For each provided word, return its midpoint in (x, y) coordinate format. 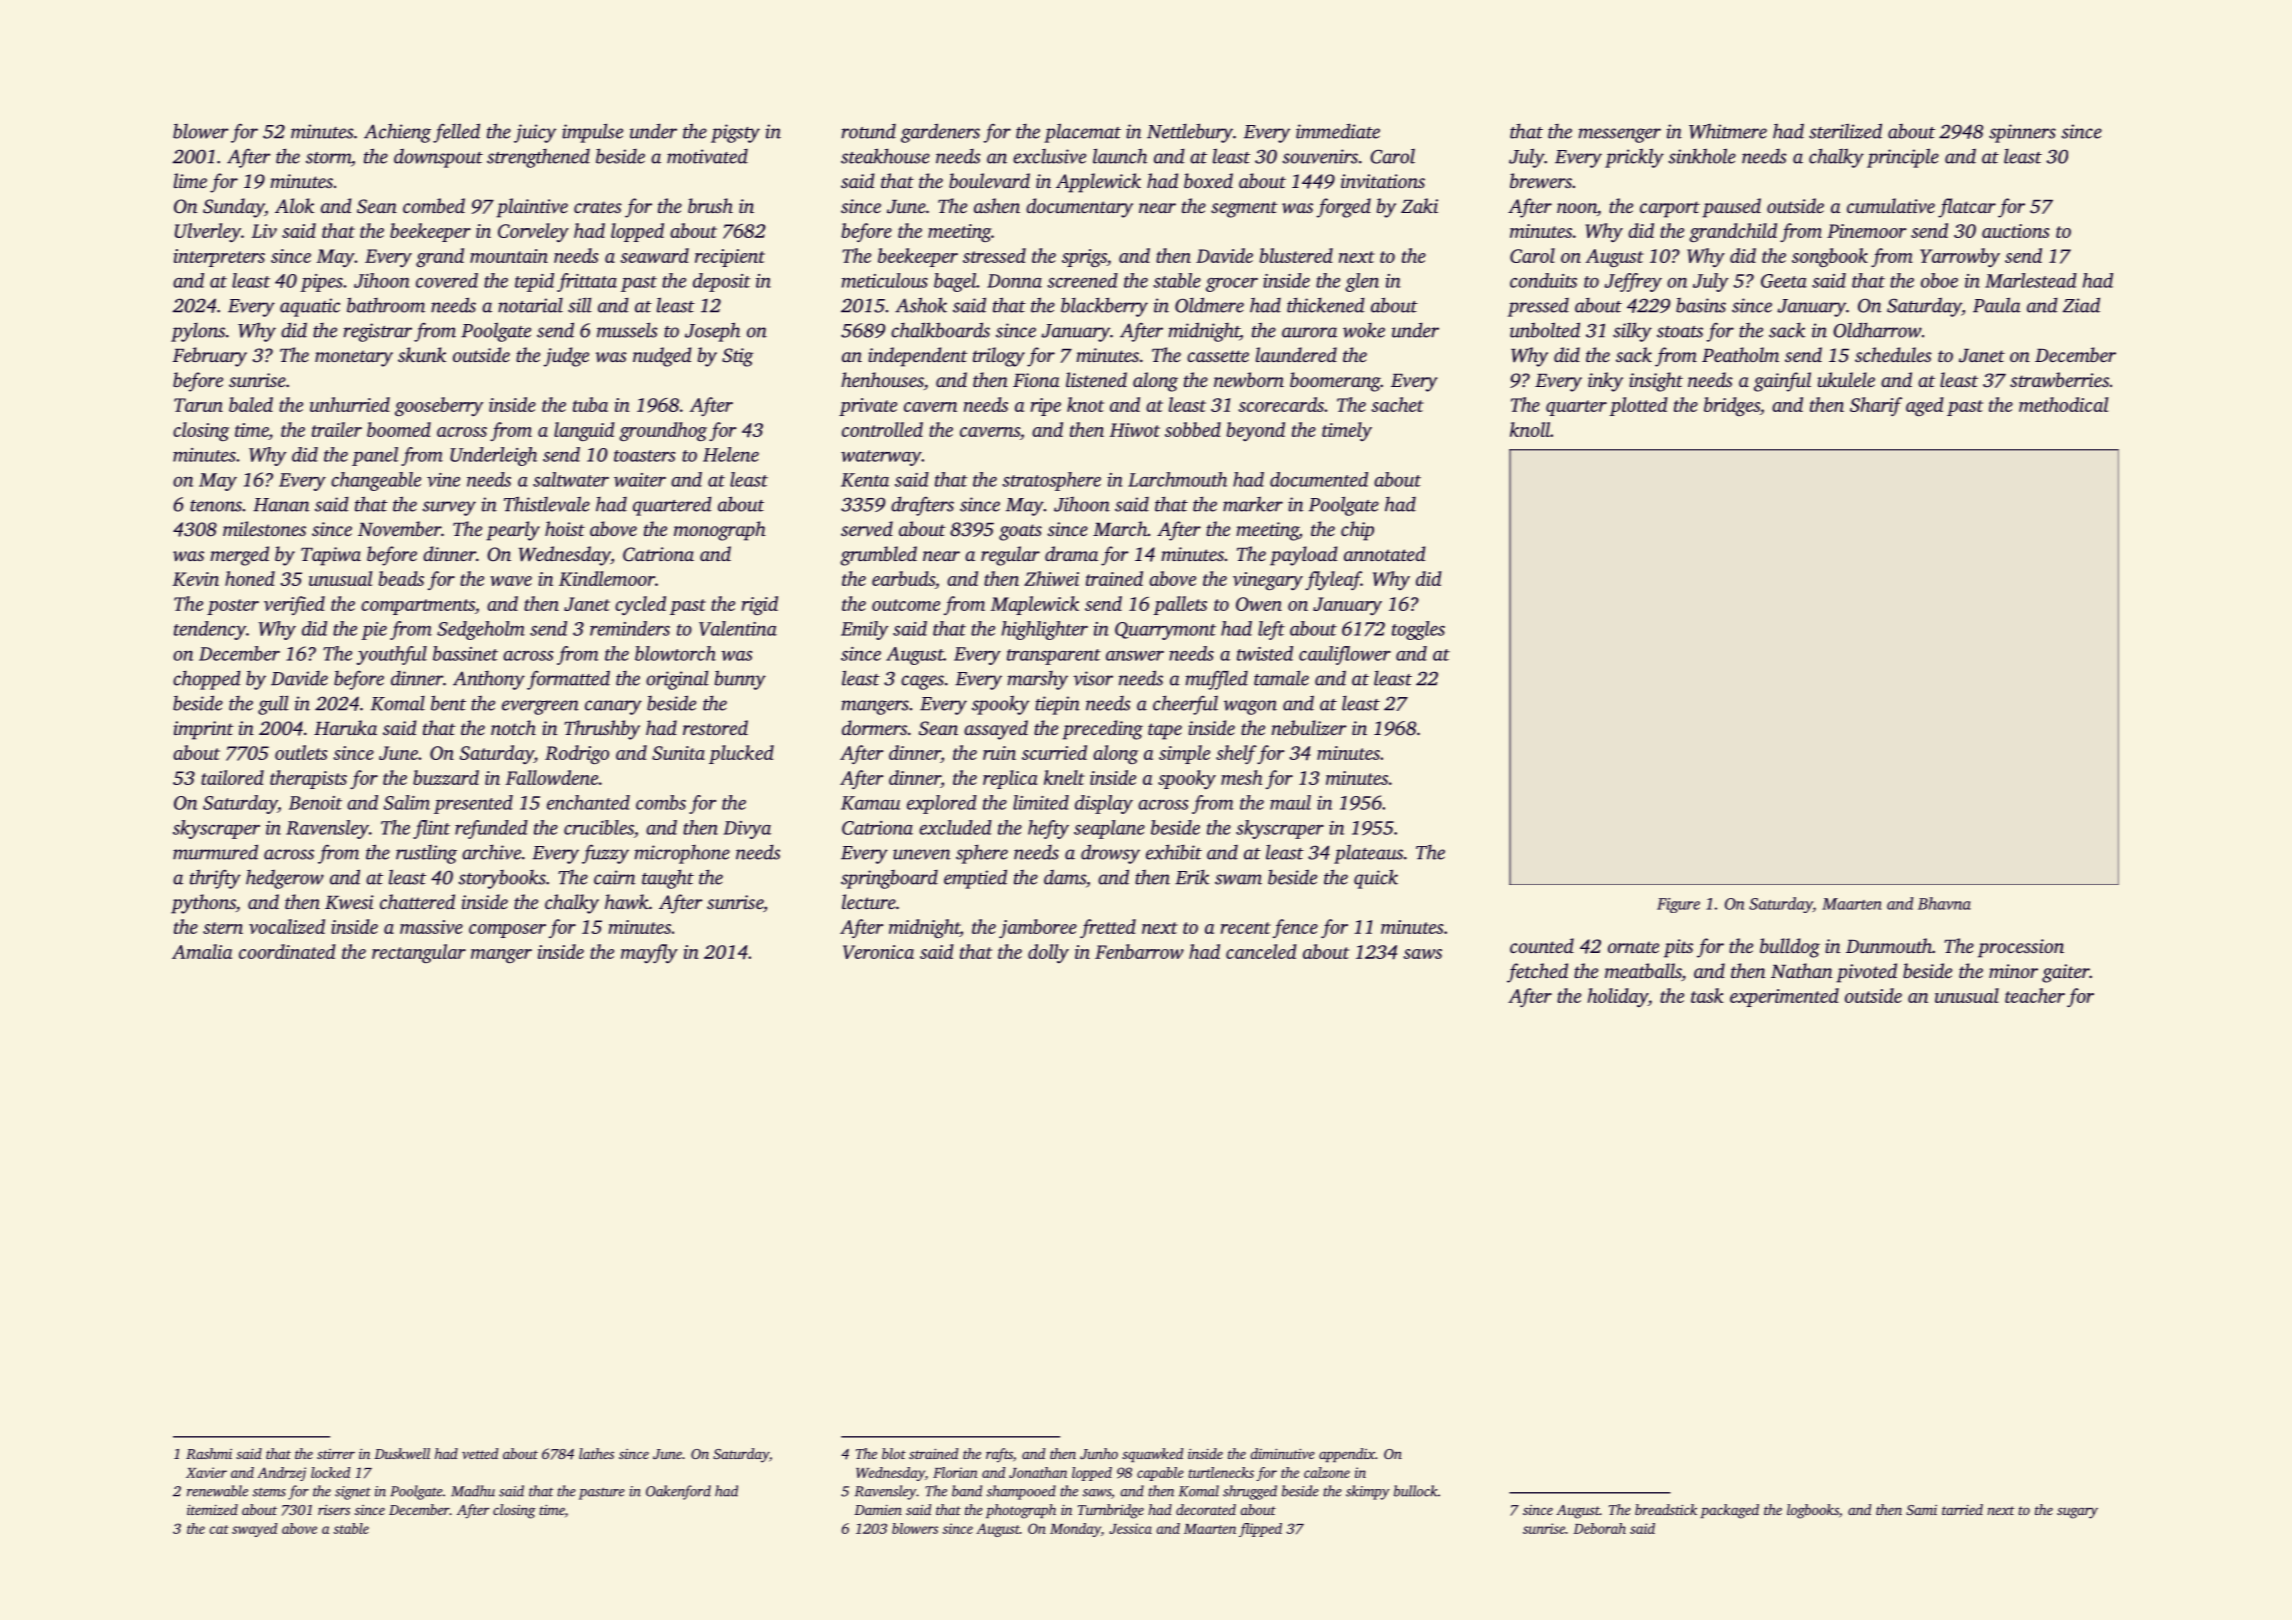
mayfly (649, 953)
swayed (254, 1530)
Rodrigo (577, 754)
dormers (874, 727)
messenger (1620, 135)
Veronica (878, 952)
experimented (1784, 997)
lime (190, 180)
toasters (644, 456)
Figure (1678, 905)
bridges (1732, 406)
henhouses (882, 379)
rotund (869, 131)
